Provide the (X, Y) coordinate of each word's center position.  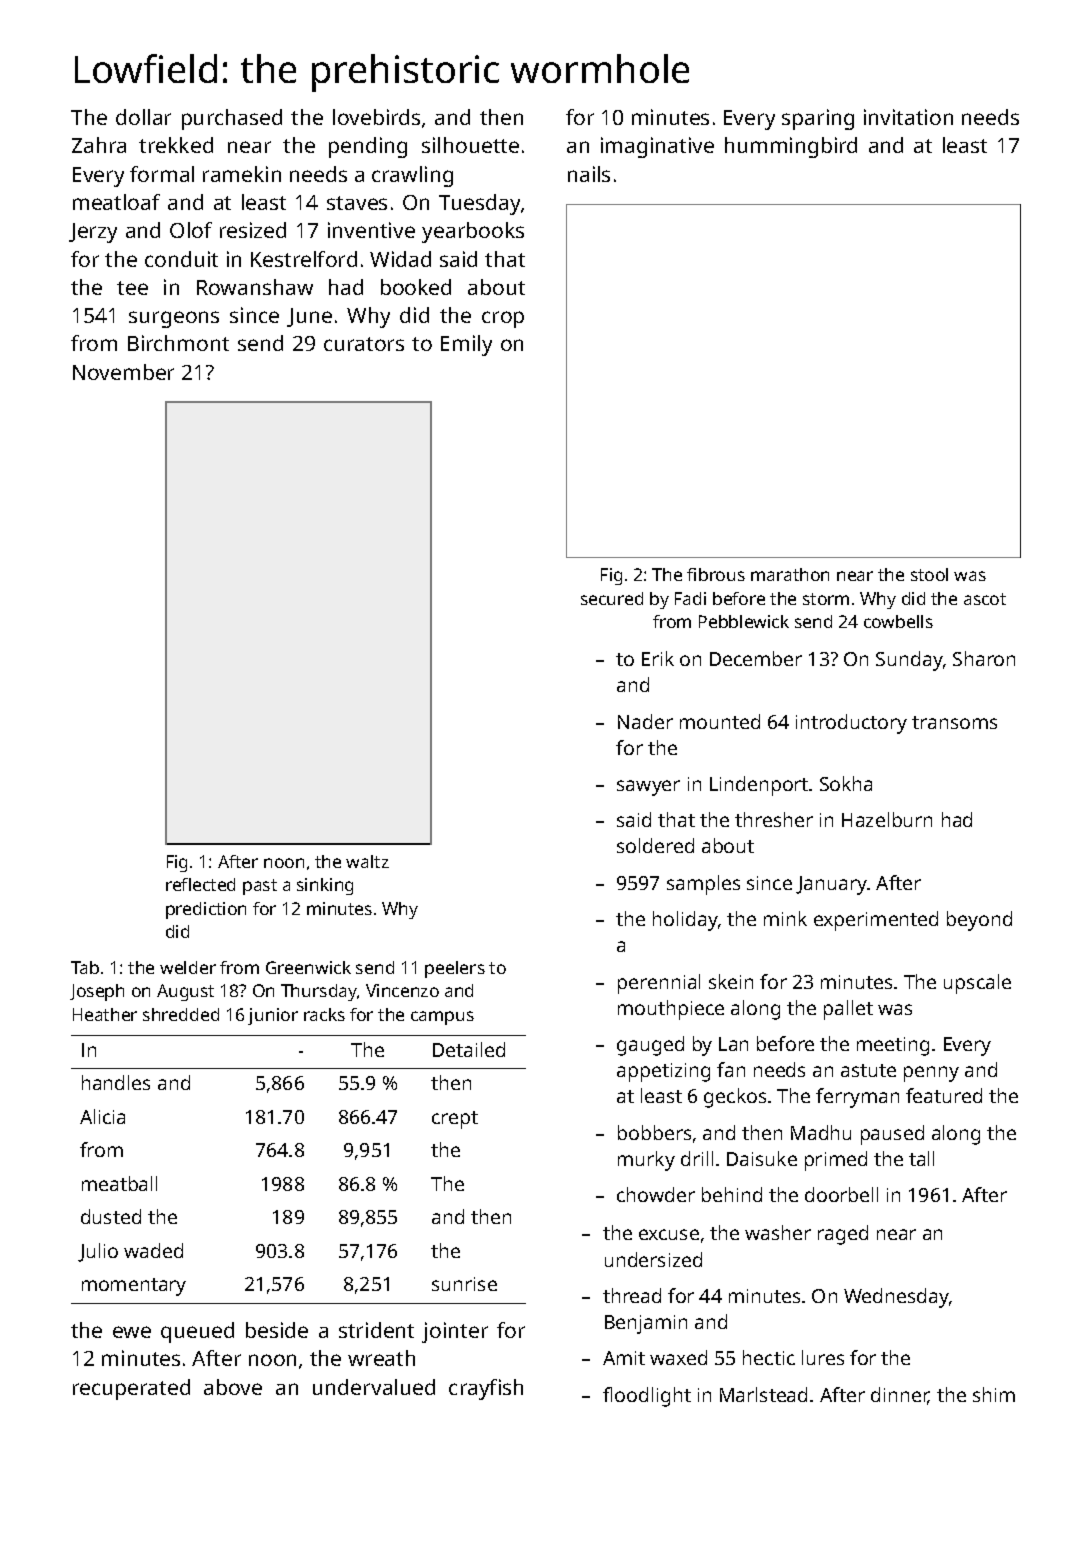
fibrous (716, 574)
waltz (367, 861)
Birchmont (178, 343)
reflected (200, 884)
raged (843, 1235)
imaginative (657, 147)
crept (455, 1120)
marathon (790, 574)
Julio (98, 1252)
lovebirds (376, 117)
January (832, 885)
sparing (818, 119)
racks (324, 1014)
